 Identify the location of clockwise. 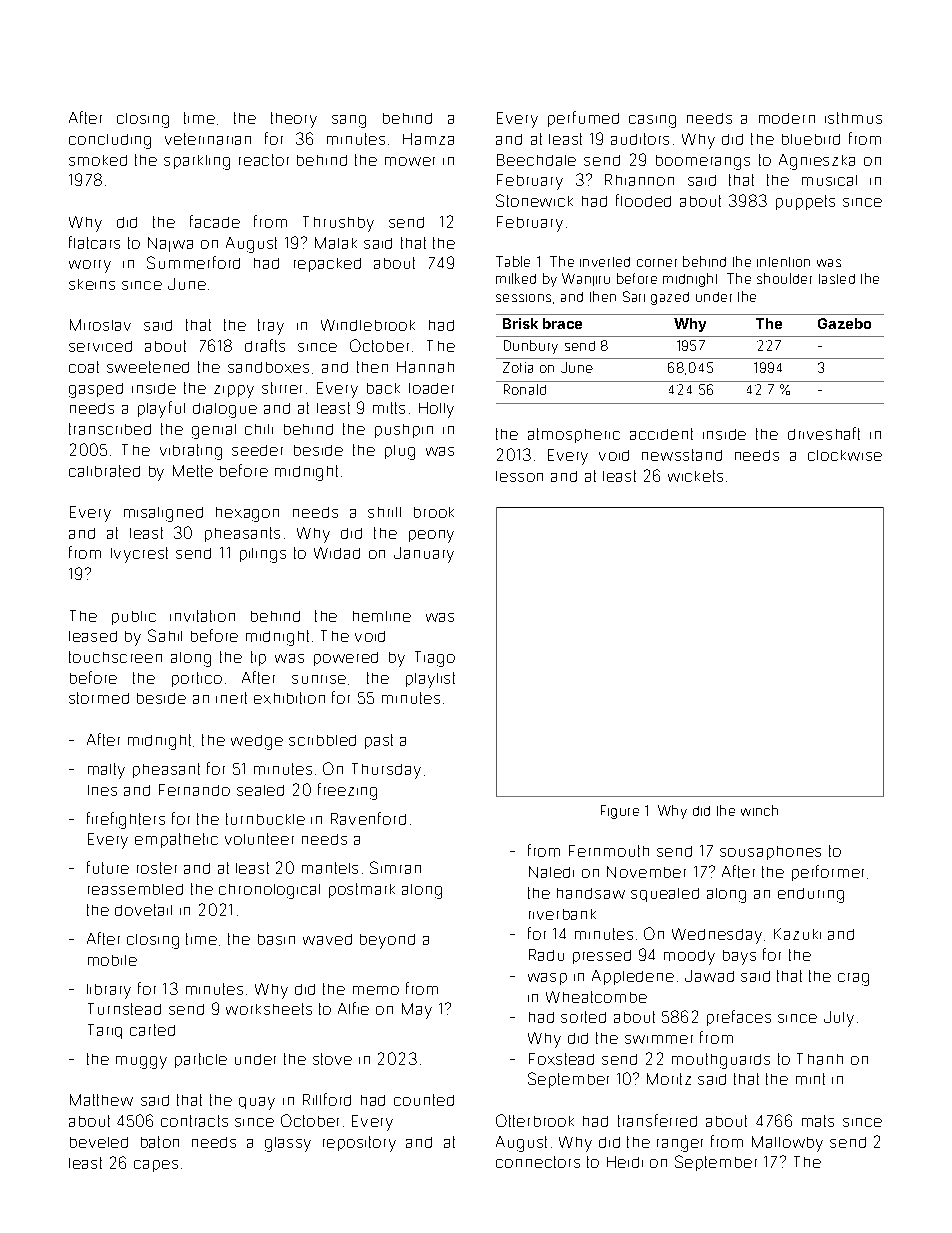
(845, 455).
